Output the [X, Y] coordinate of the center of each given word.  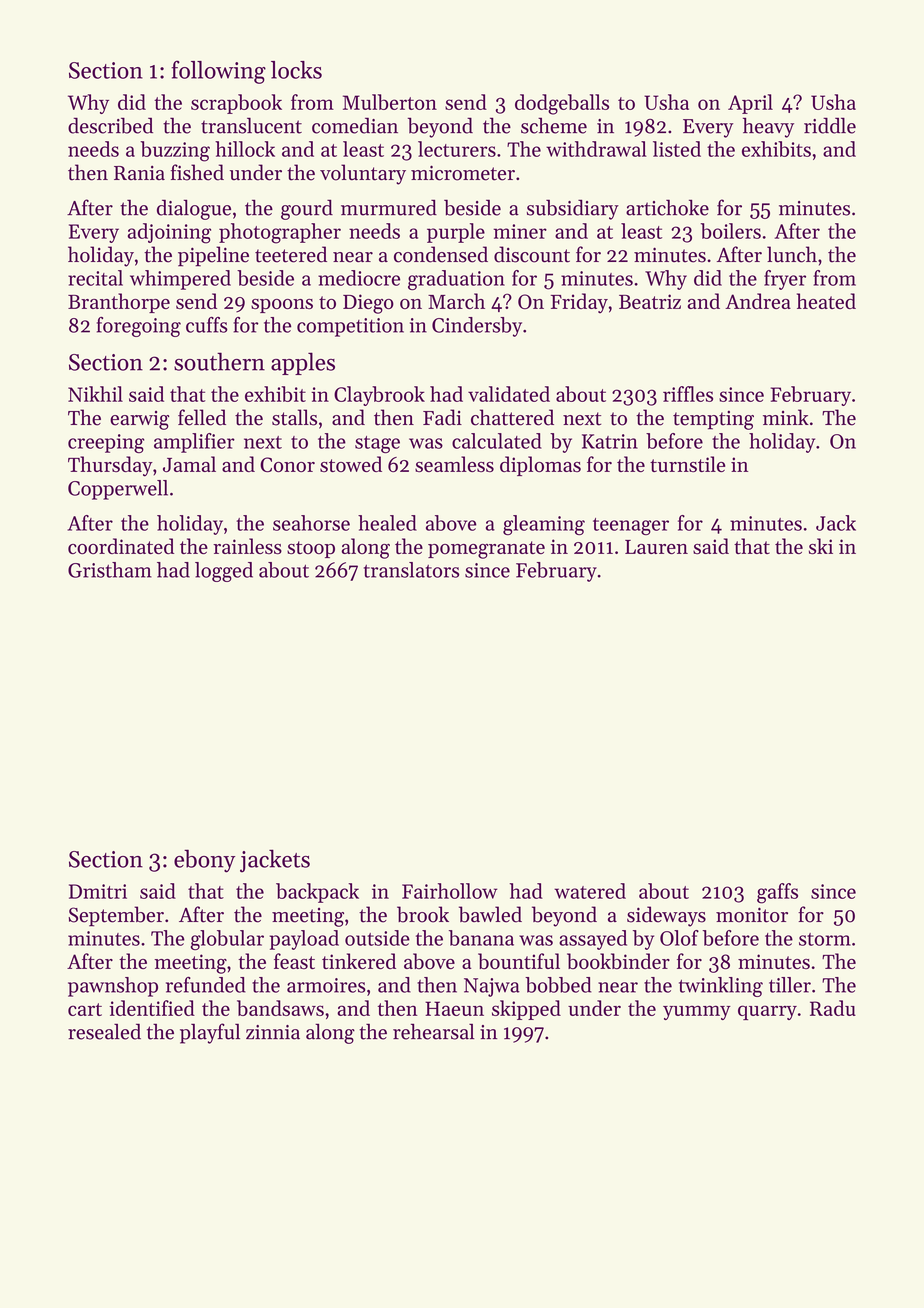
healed [387, 523]
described [110, 125]
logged [224, 572]
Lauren [656, 547]
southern [219, 361]
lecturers [457, 149]
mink [786, 417]
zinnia [273, 1032]
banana [481, 938]
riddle [830, 125]
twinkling [721, 987]
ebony [204, 861]
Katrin [610, 441]
